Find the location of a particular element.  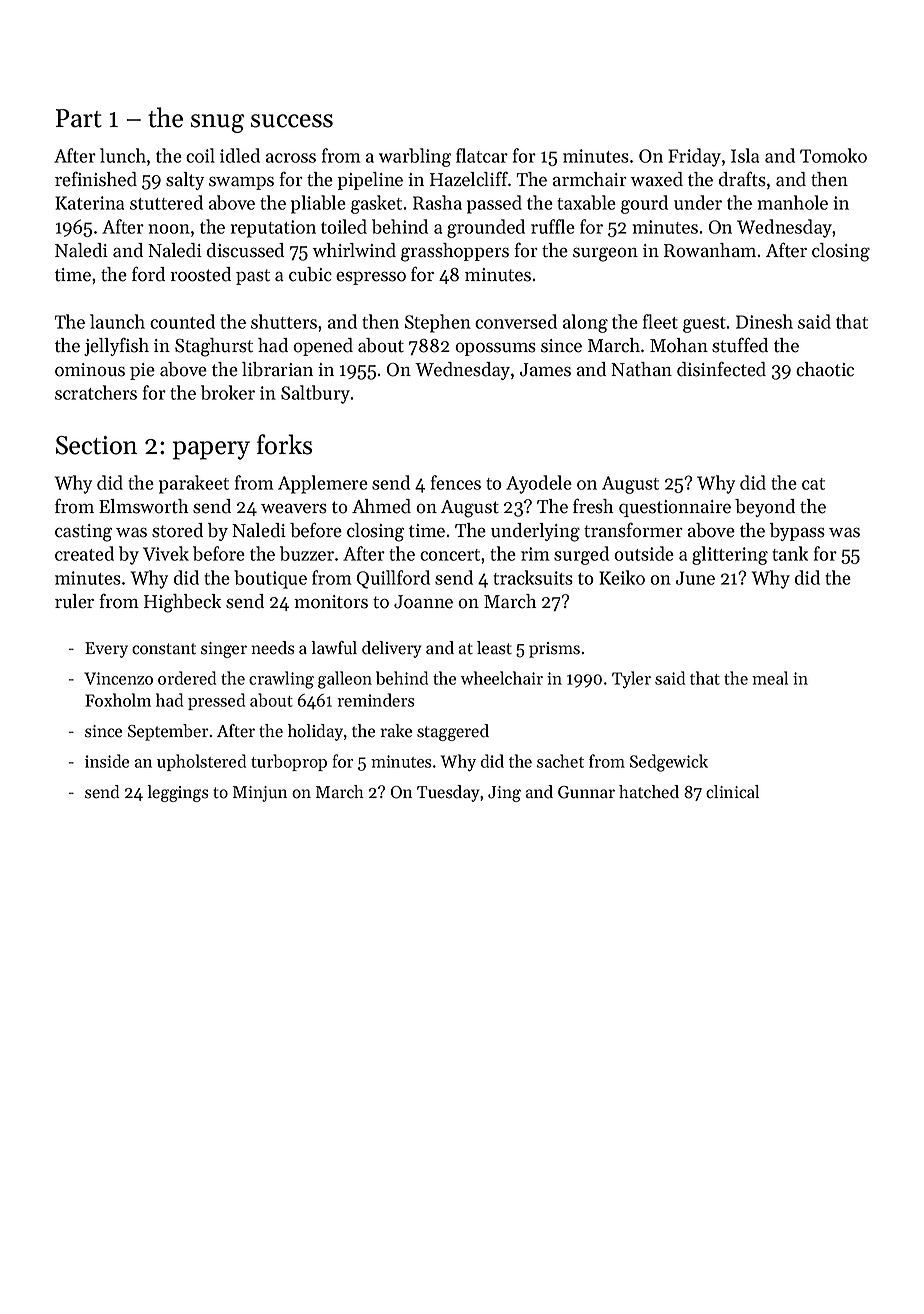

leggings is located at coordinates (178, 793).
